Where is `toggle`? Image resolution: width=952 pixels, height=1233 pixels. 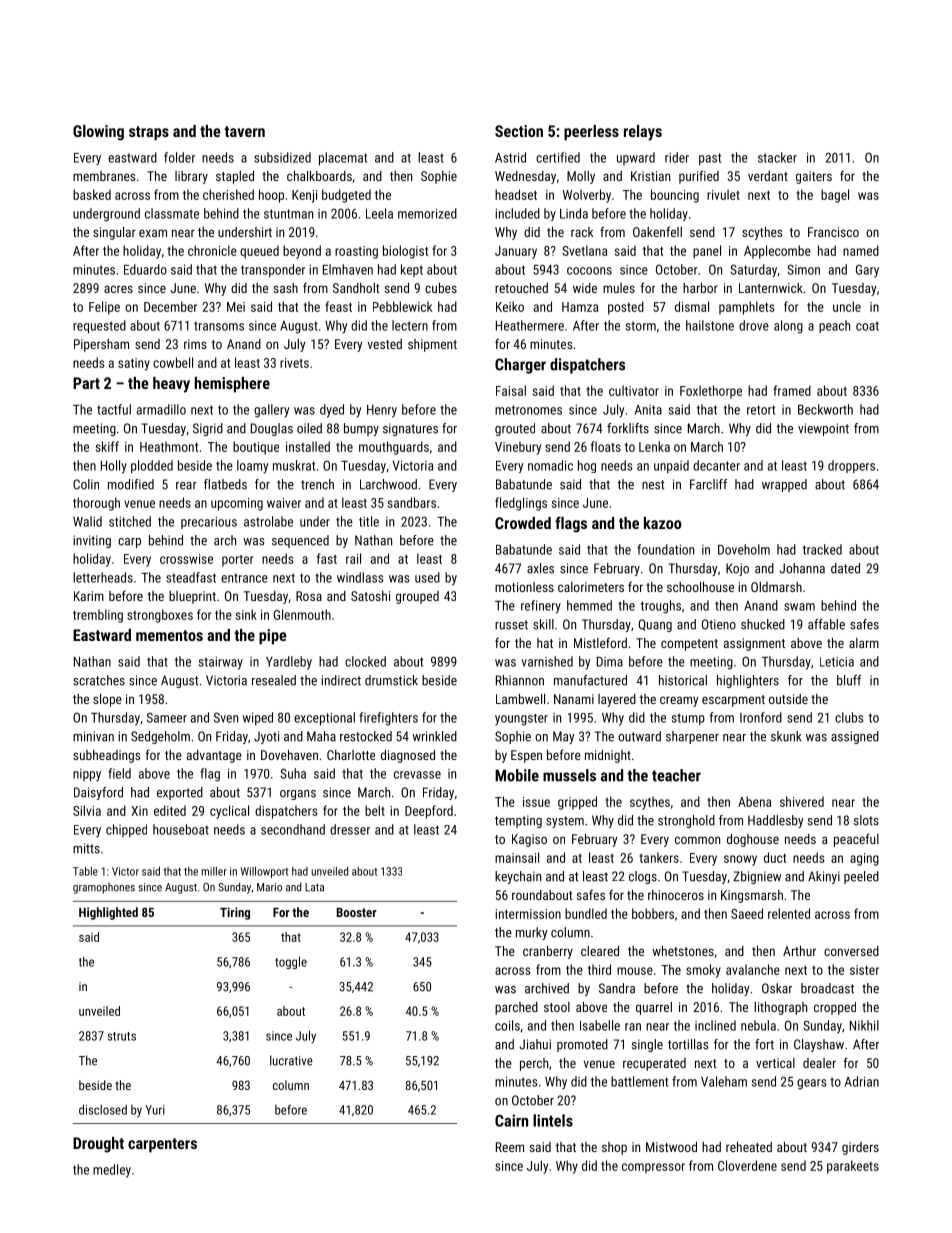
toggle is located at coordinates (291, 963).
